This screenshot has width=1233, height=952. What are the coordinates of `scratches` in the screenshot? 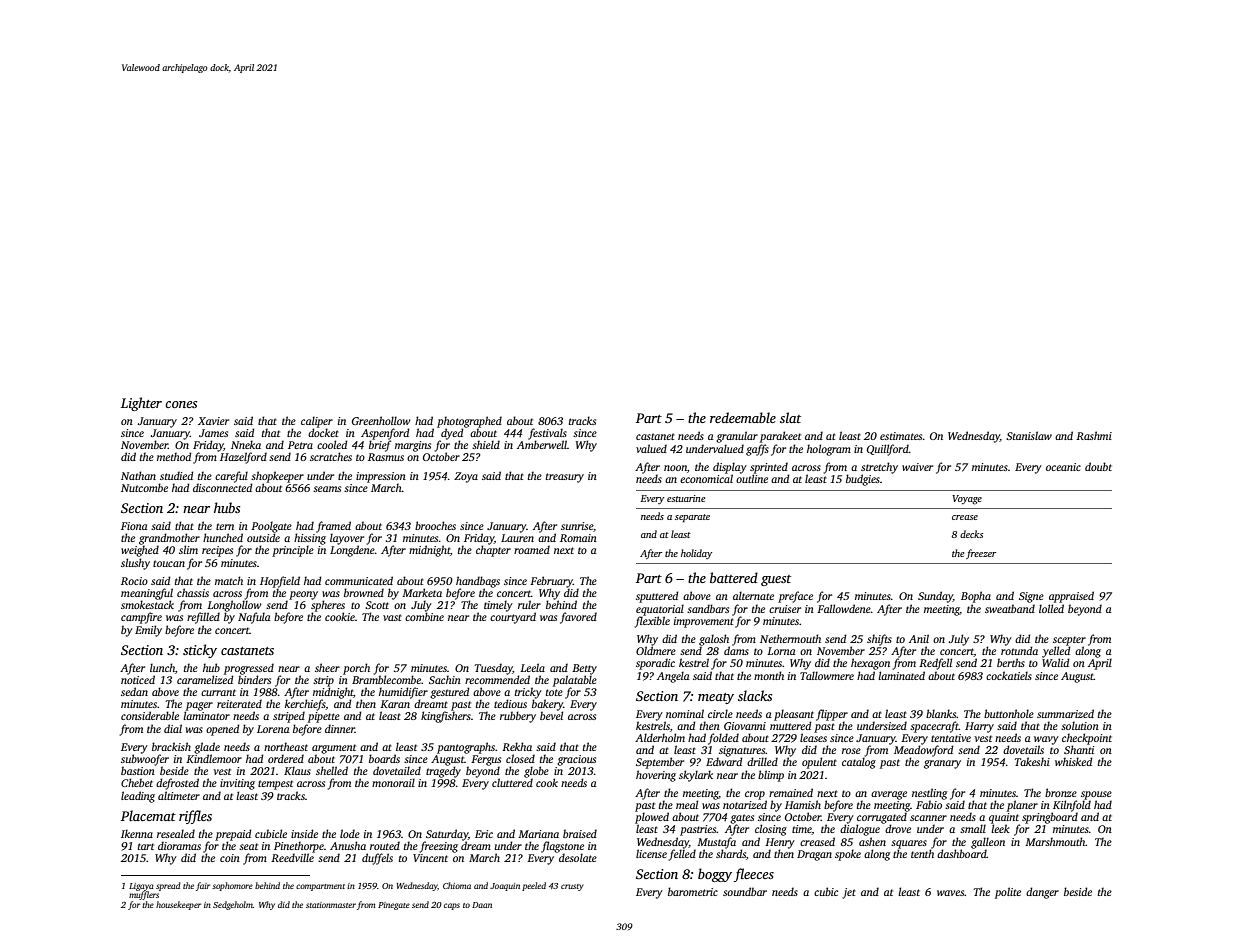 It's located at (331, 456).
